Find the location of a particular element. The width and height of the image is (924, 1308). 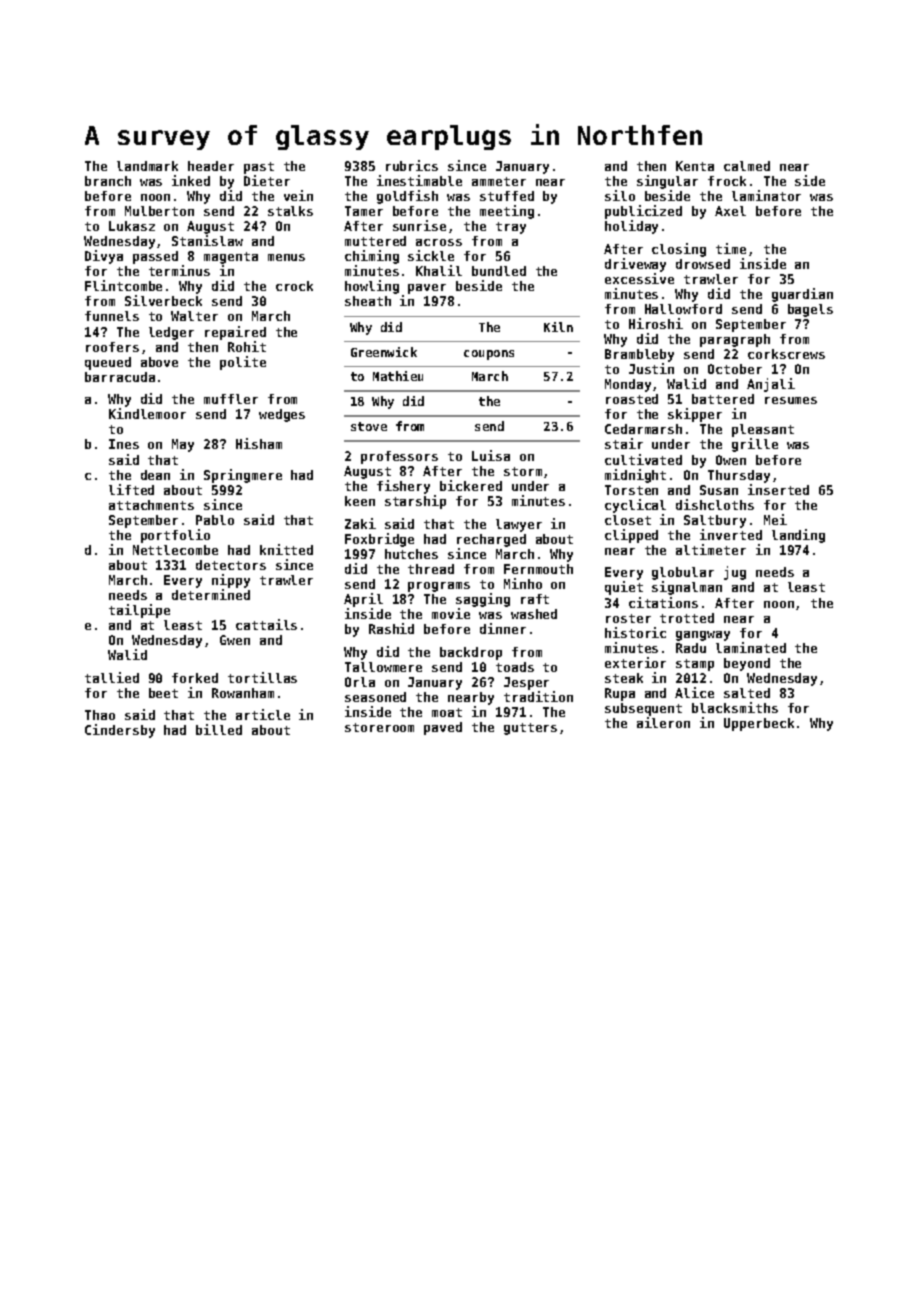

stalks is located at coordinates (290, 211).
